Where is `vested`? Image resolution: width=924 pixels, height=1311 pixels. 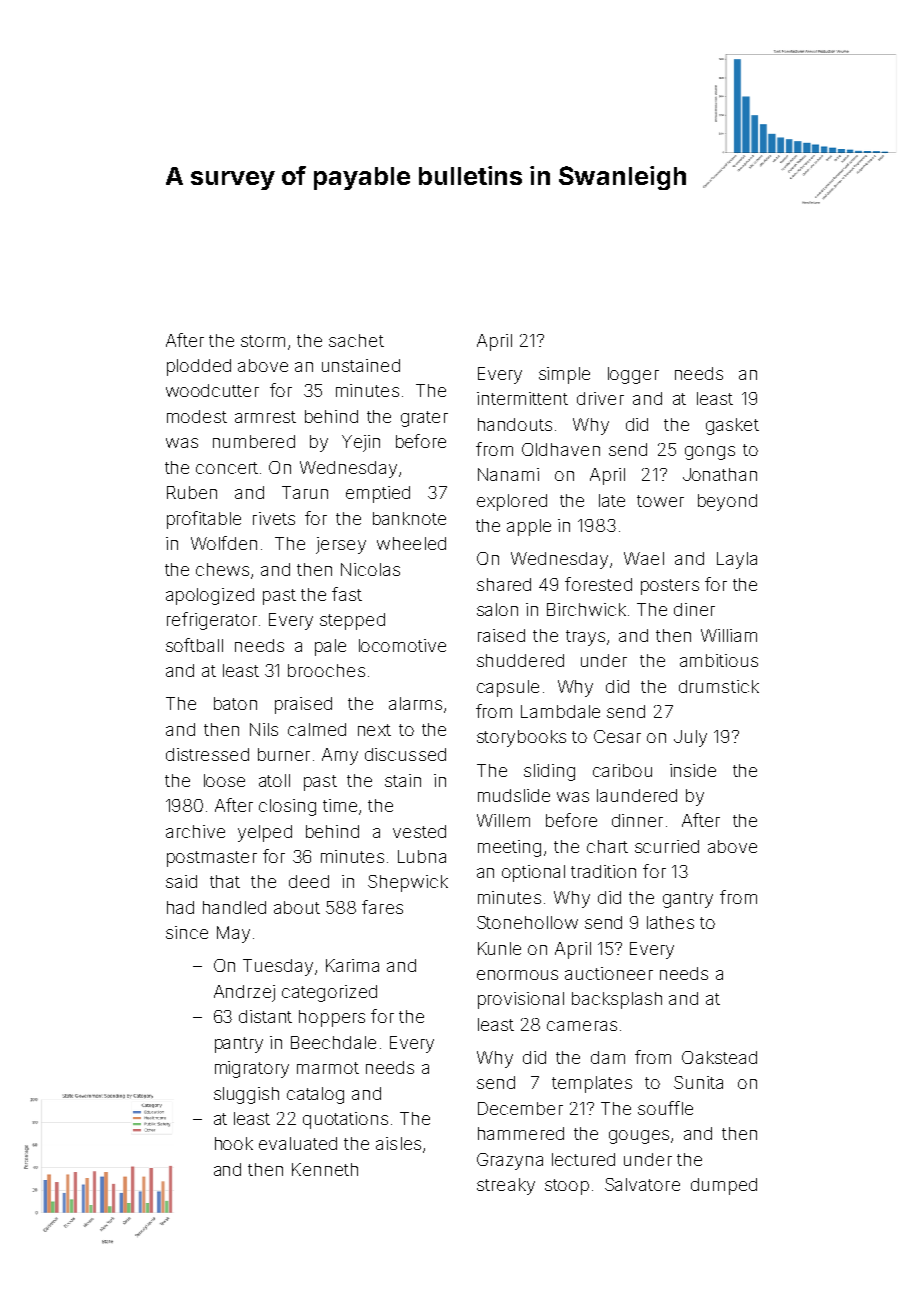 vested is located at coordinates (419, 831).
